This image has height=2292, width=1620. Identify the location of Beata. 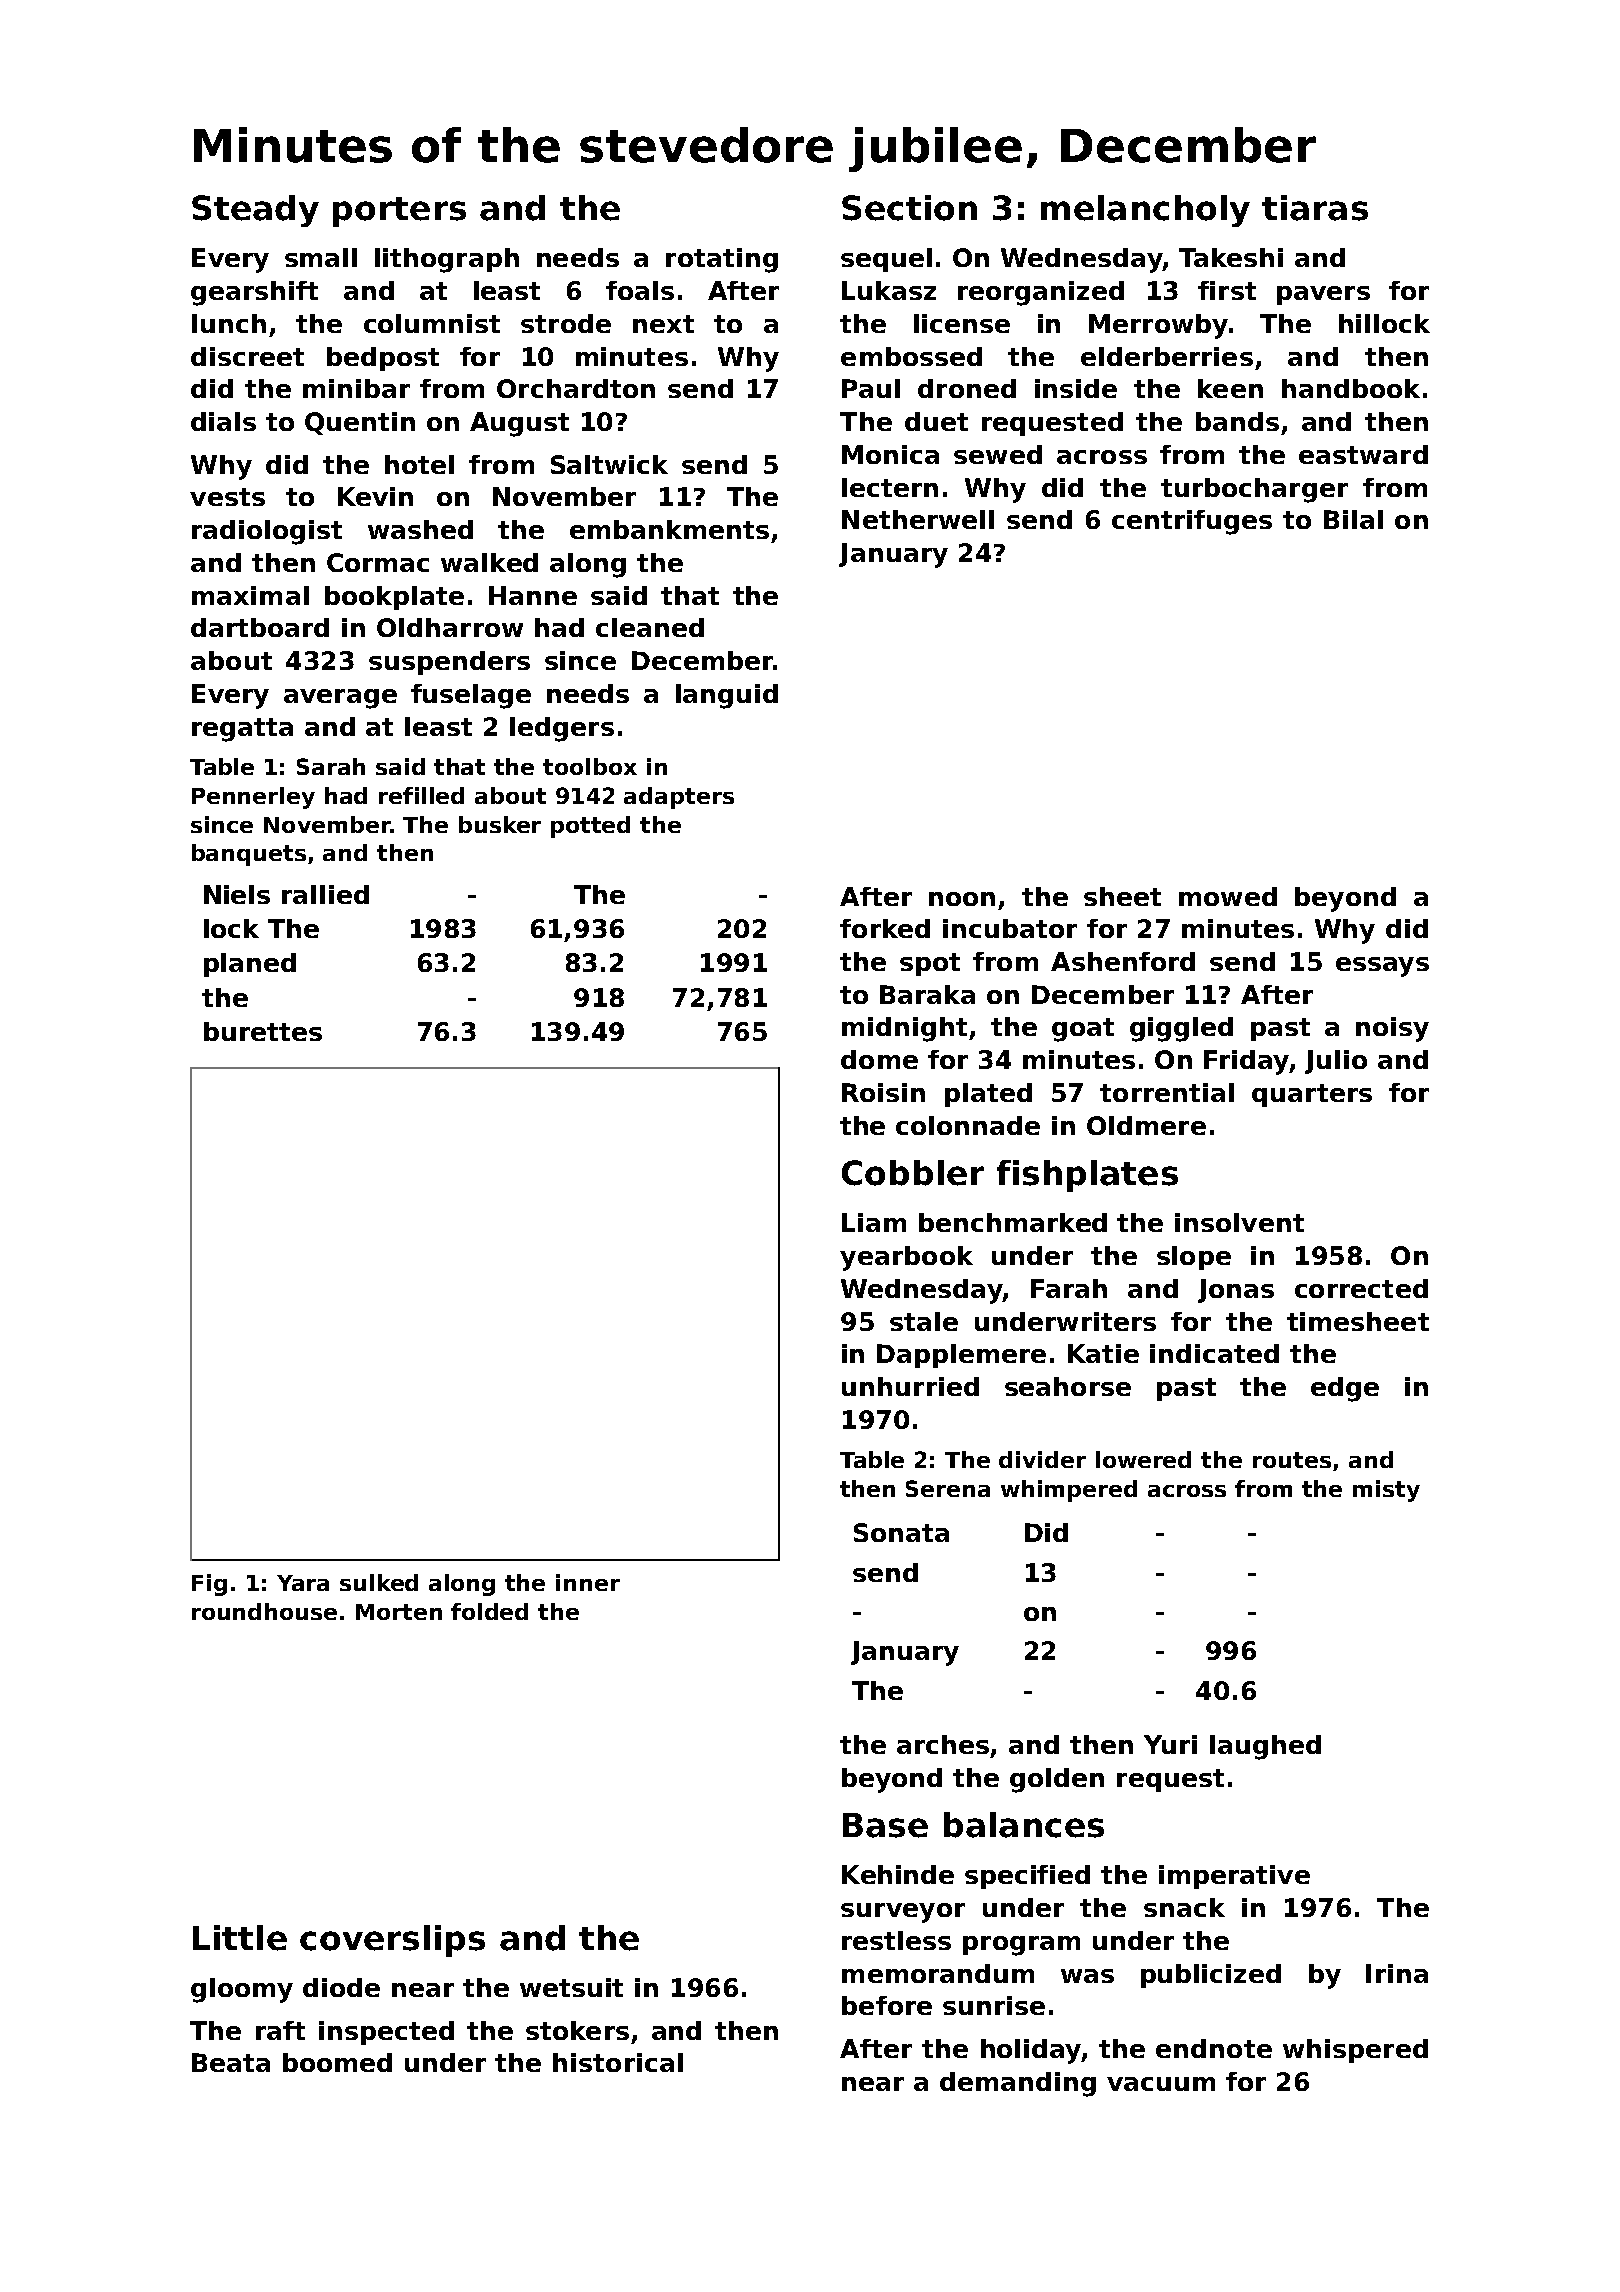
(231, 2062).
